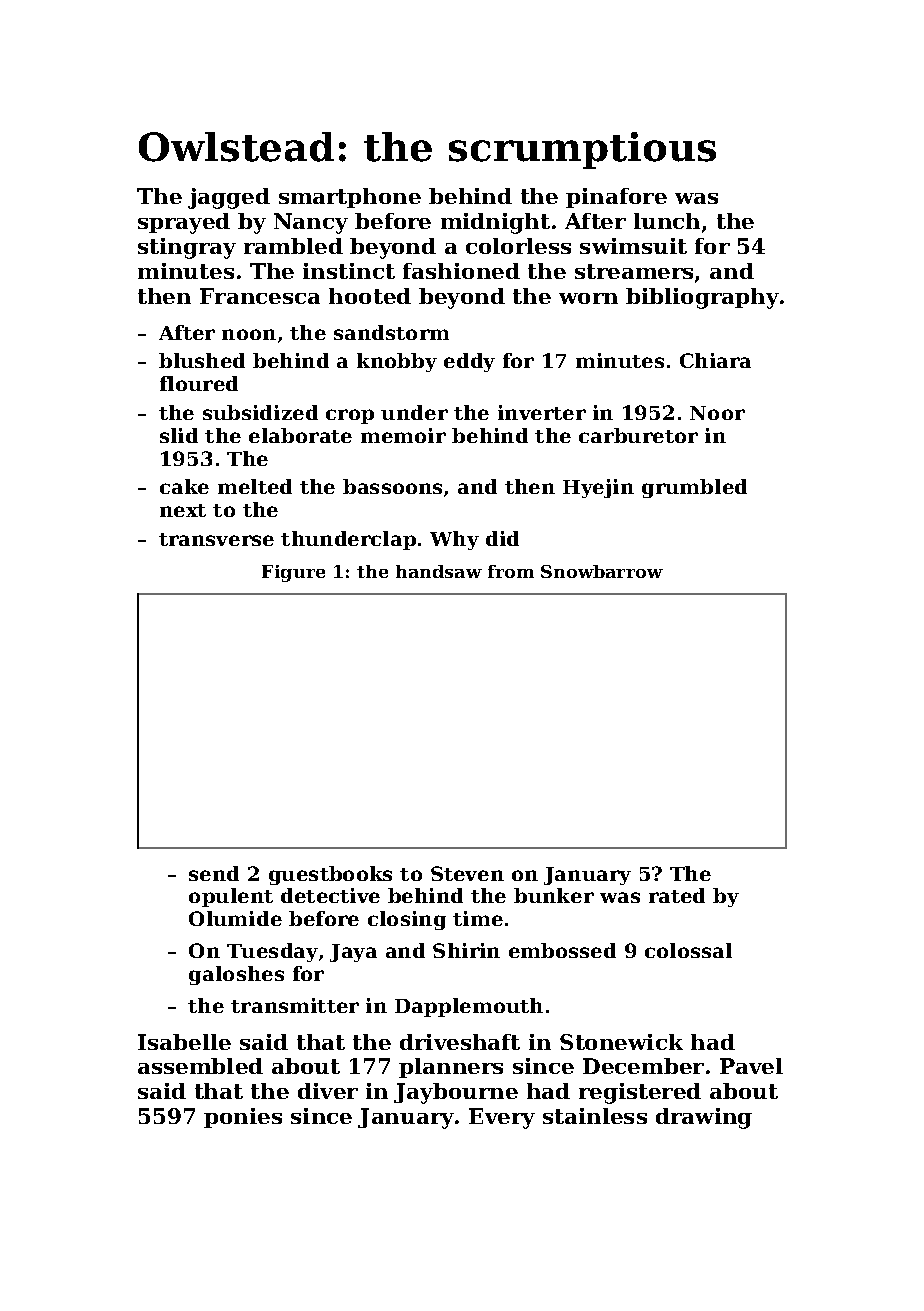 The image size is (924, 1311). What do you see at coordinates (495, 223) in the screenshot?
I see `midnight` at bounding box center [495, 223].
